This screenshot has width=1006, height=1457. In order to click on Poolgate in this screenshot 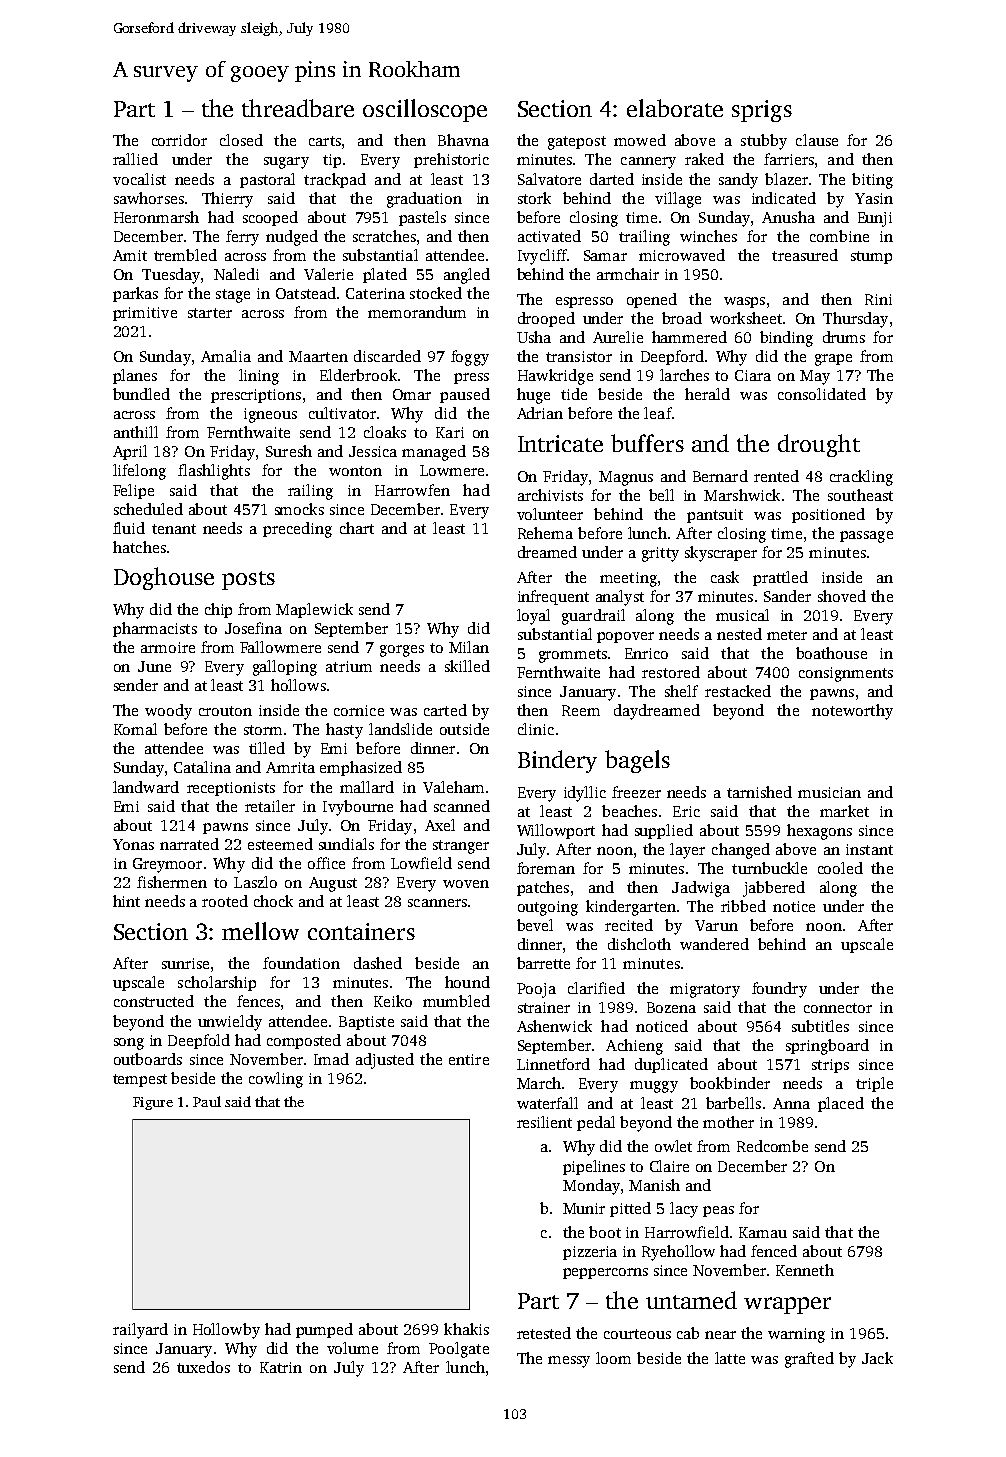, I will do `click(459, 1350)`.
